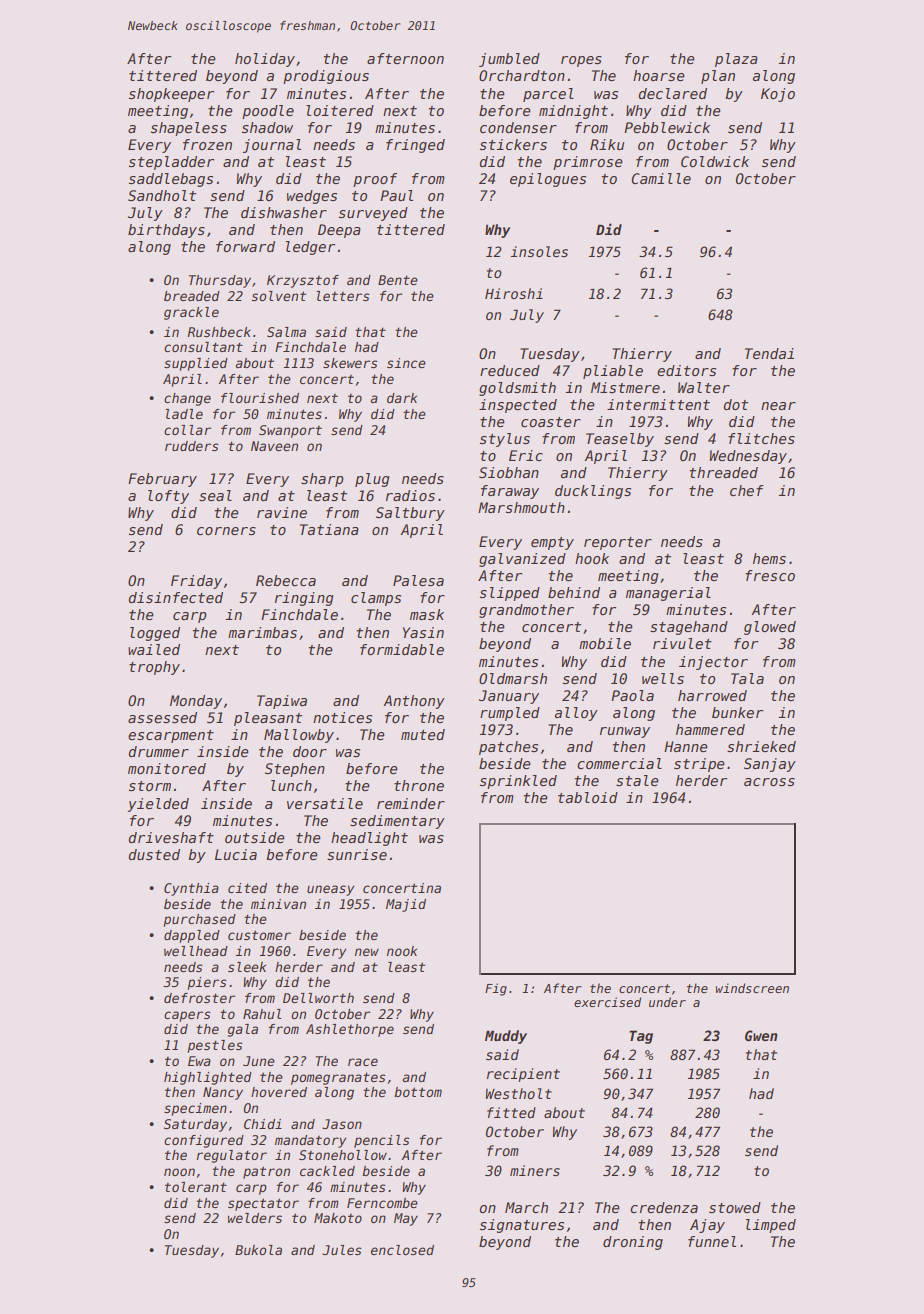 Image resolution: width=924 pixels, height=1314 pixels. Describe the element at coordinates (535, 1170) in the screenshot. I see `miners` at that location.
